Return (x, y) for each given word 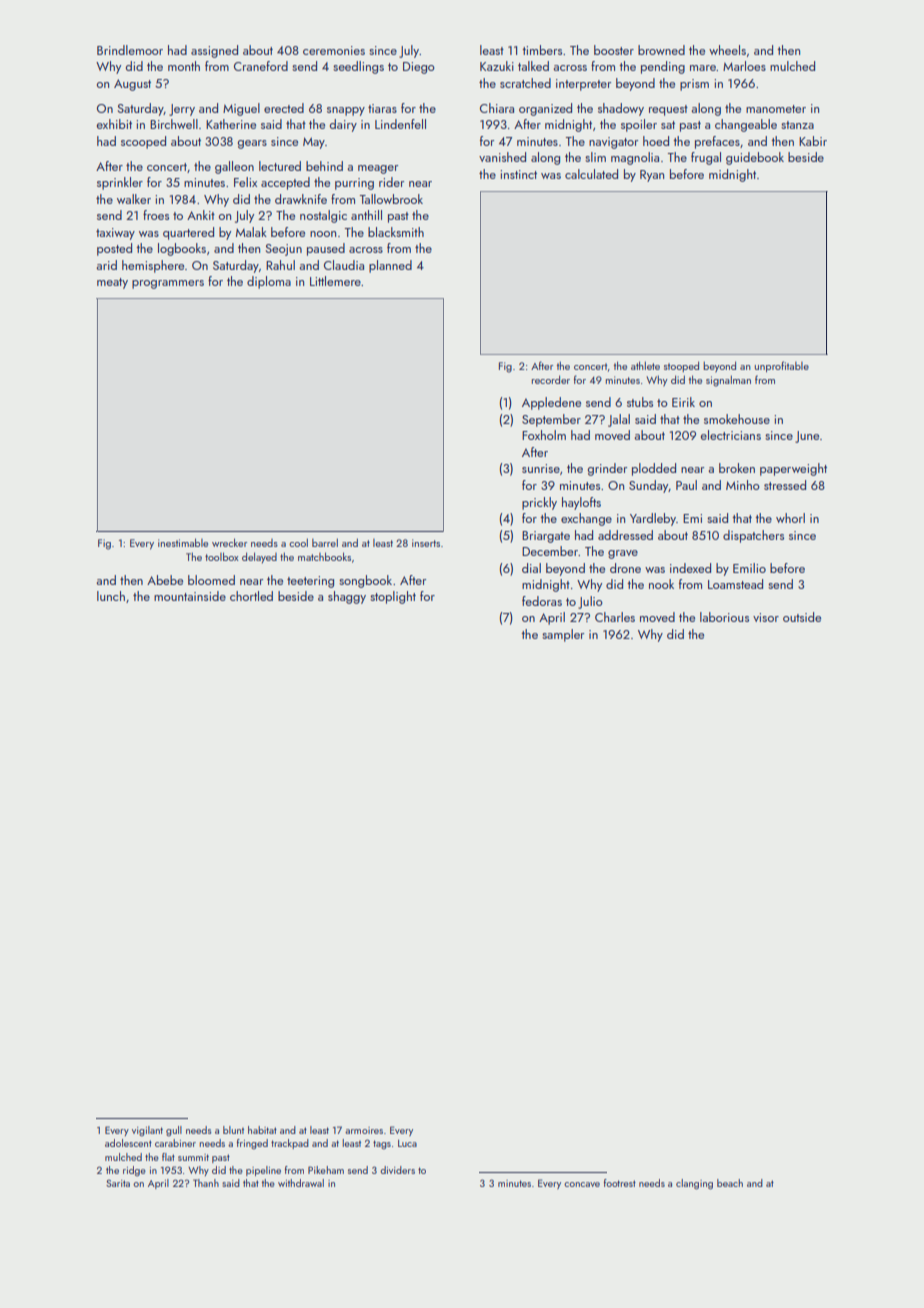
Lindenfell (400, 124)
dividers (397, 1170)
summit (193, 1157)
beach (730, 1183)
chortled (251, 596)
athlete (645, 365)
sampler (563, 635)
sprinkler (120, 183)
